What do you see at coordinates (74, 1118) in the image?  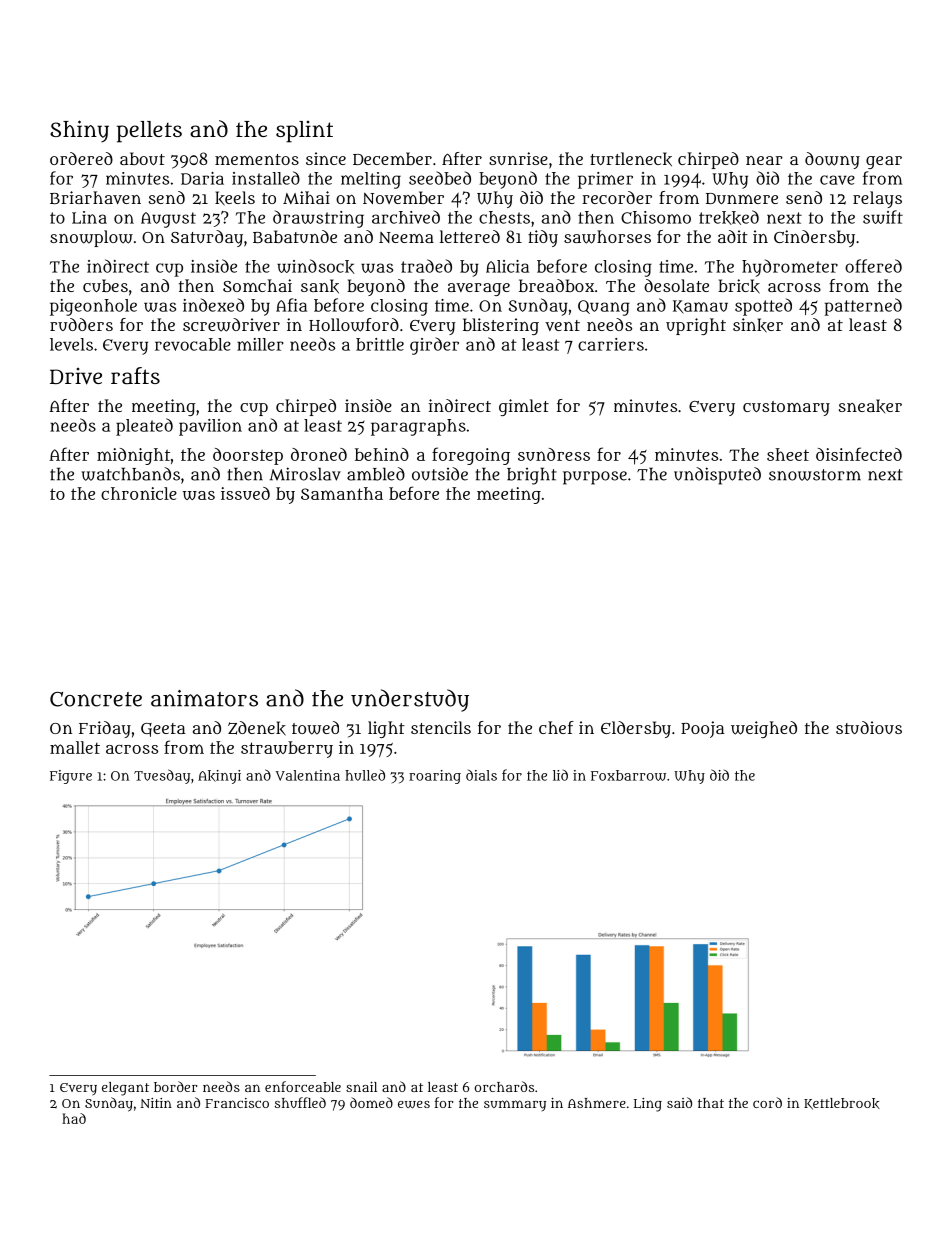 I see `had` at bounding box center [74, 1118].
